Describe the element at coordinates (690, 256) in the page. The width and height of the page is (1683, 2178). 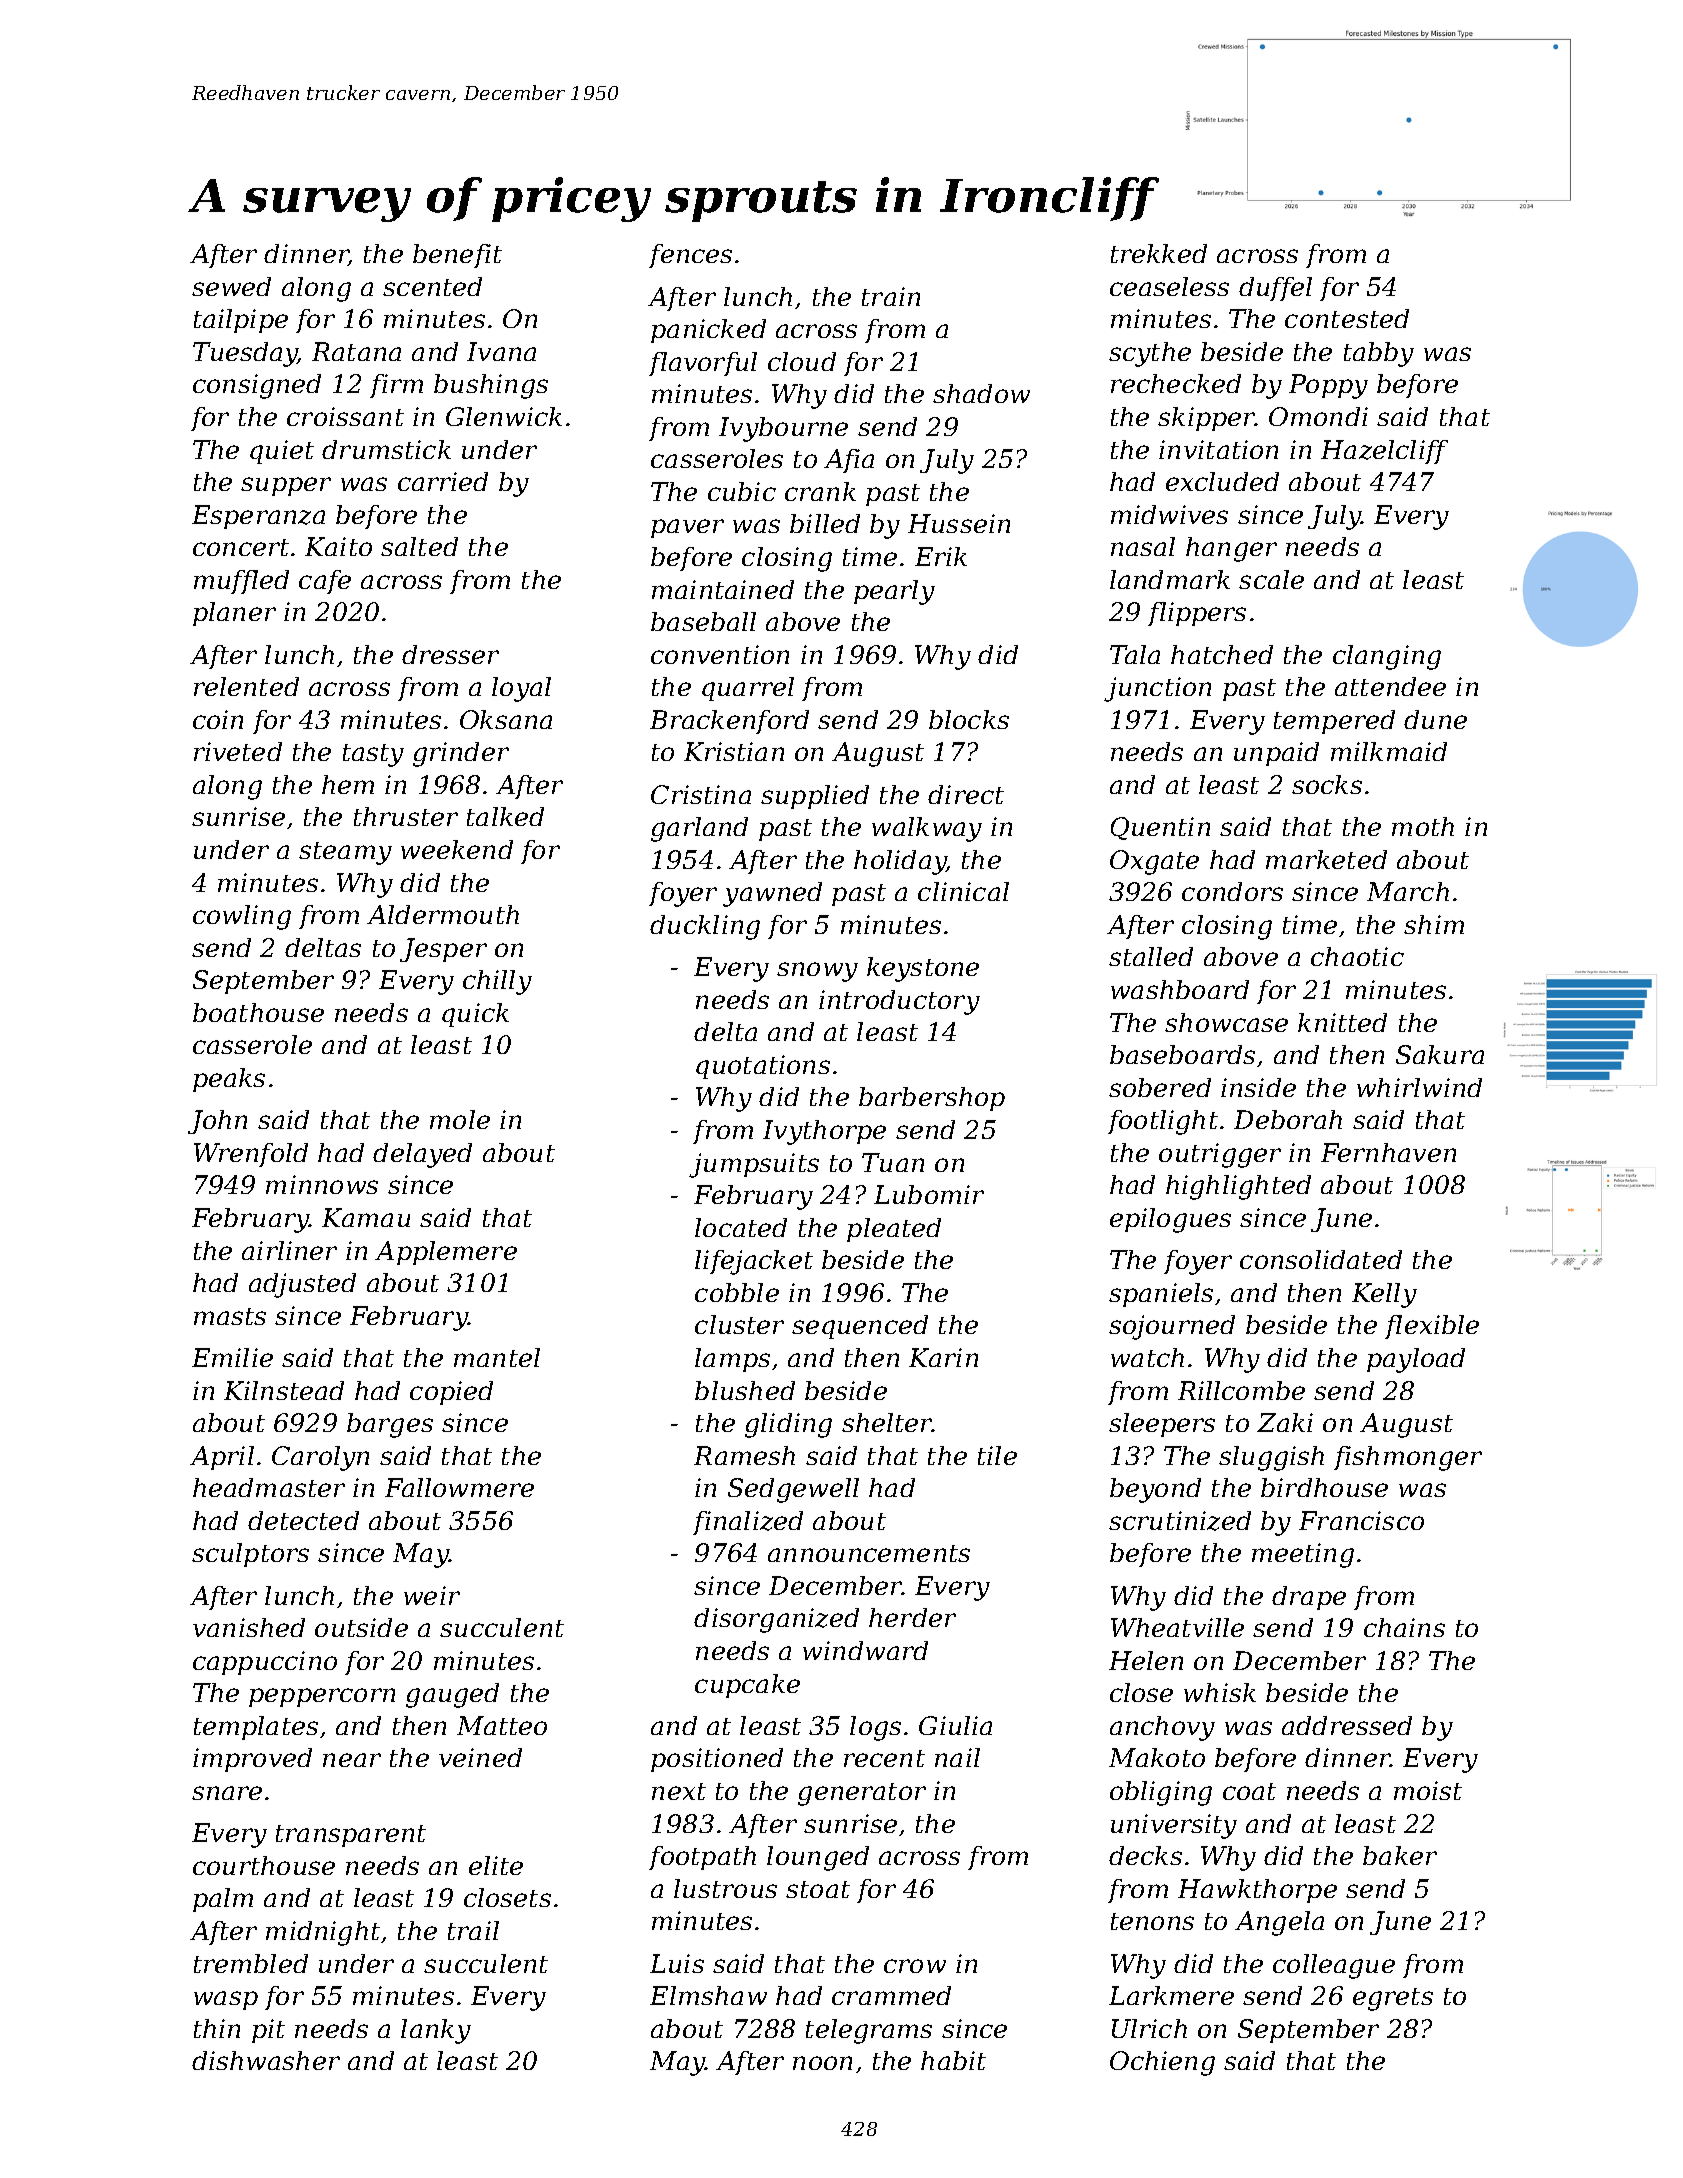
I see `fences` at that location.
